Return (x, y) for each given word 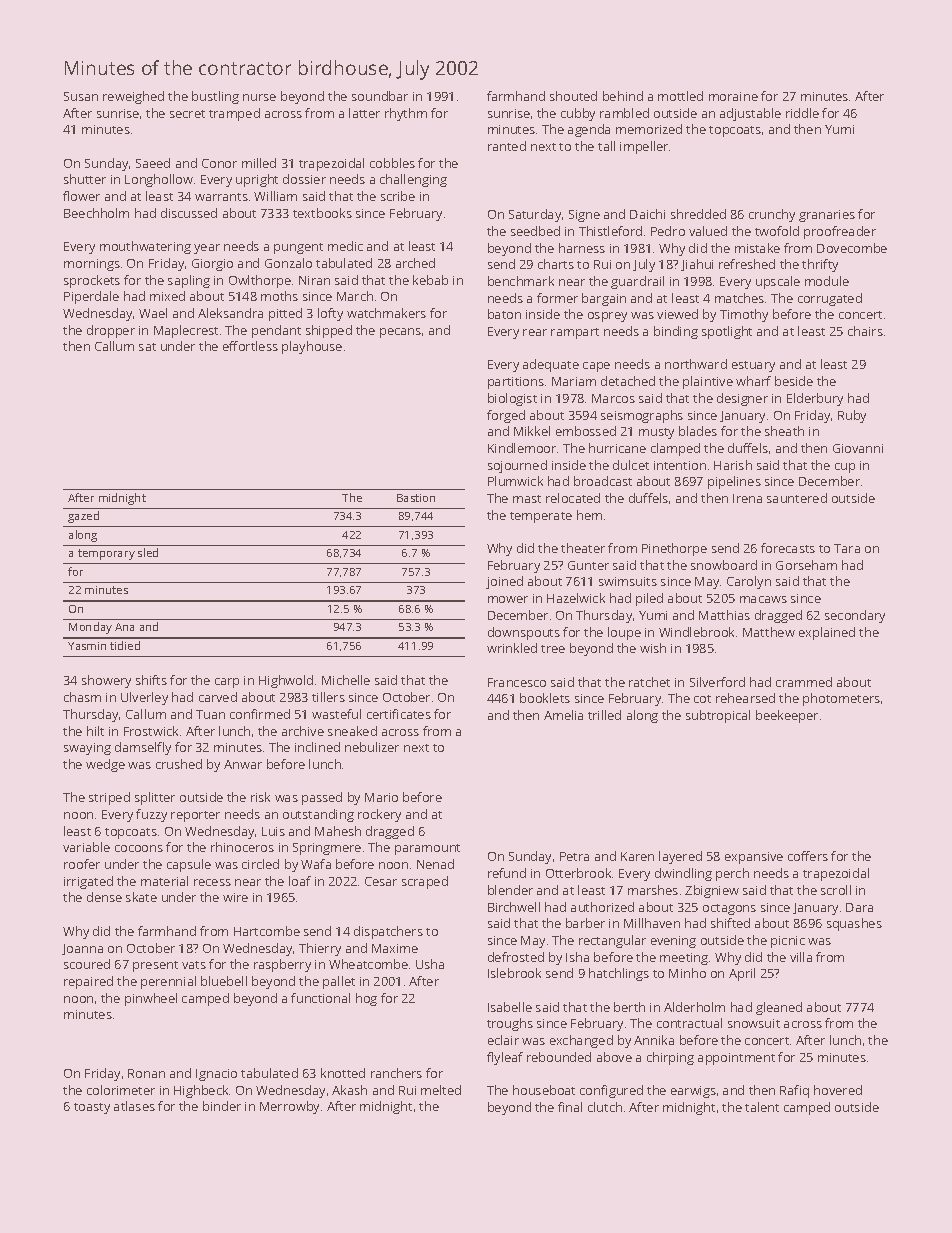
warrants (221, 197)
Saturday (535, 215)
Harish (733, 465)
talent (762, 1107)
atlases (134, 1106)
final (570, 1107)
